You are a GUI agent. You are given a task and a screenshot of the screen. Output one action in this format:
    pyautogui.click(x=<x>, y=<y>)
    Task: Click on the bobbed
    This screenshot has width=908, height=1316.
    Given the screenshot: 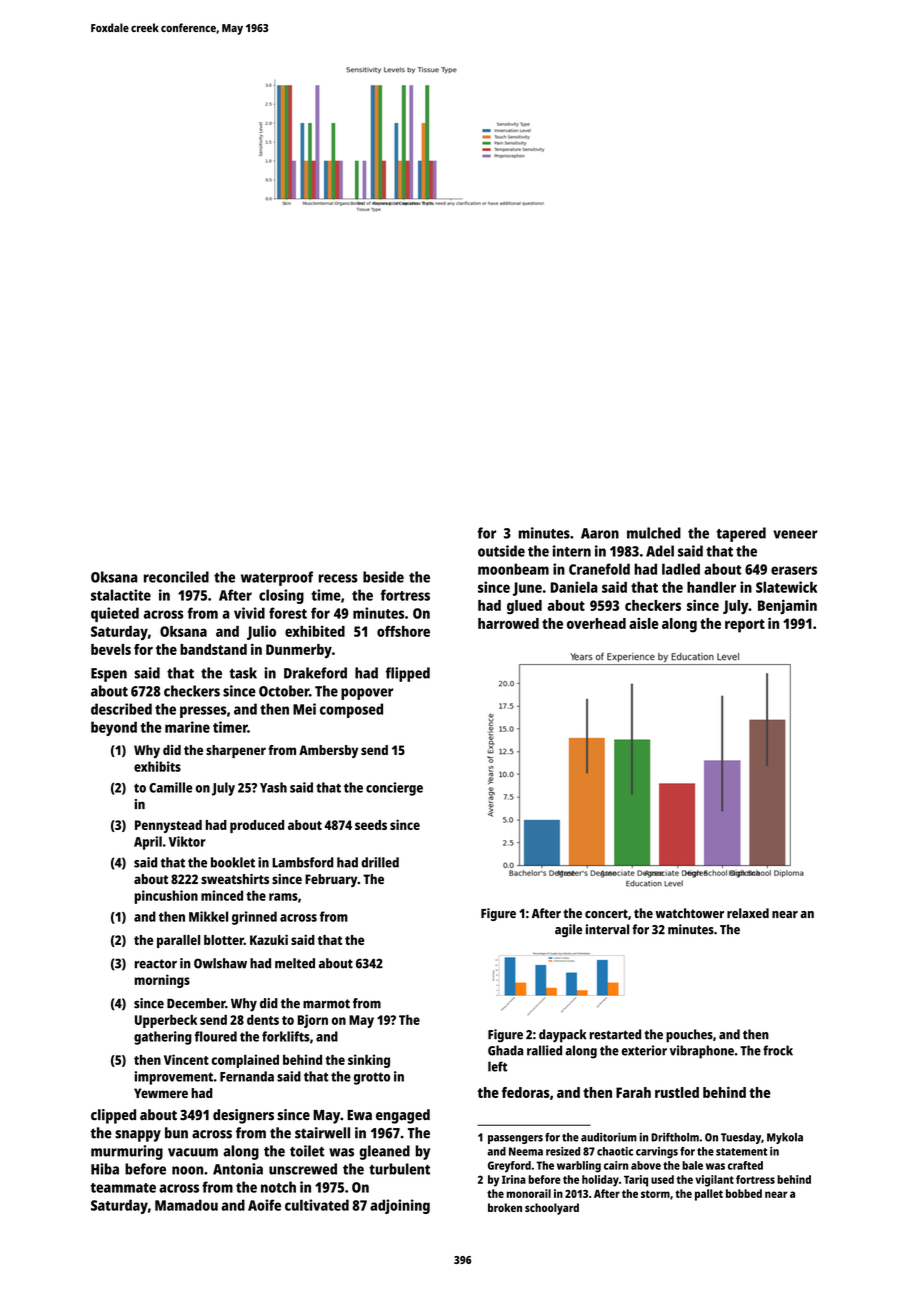 What is the action you would take?
    pyautogui.click(x=744, y=1193)
